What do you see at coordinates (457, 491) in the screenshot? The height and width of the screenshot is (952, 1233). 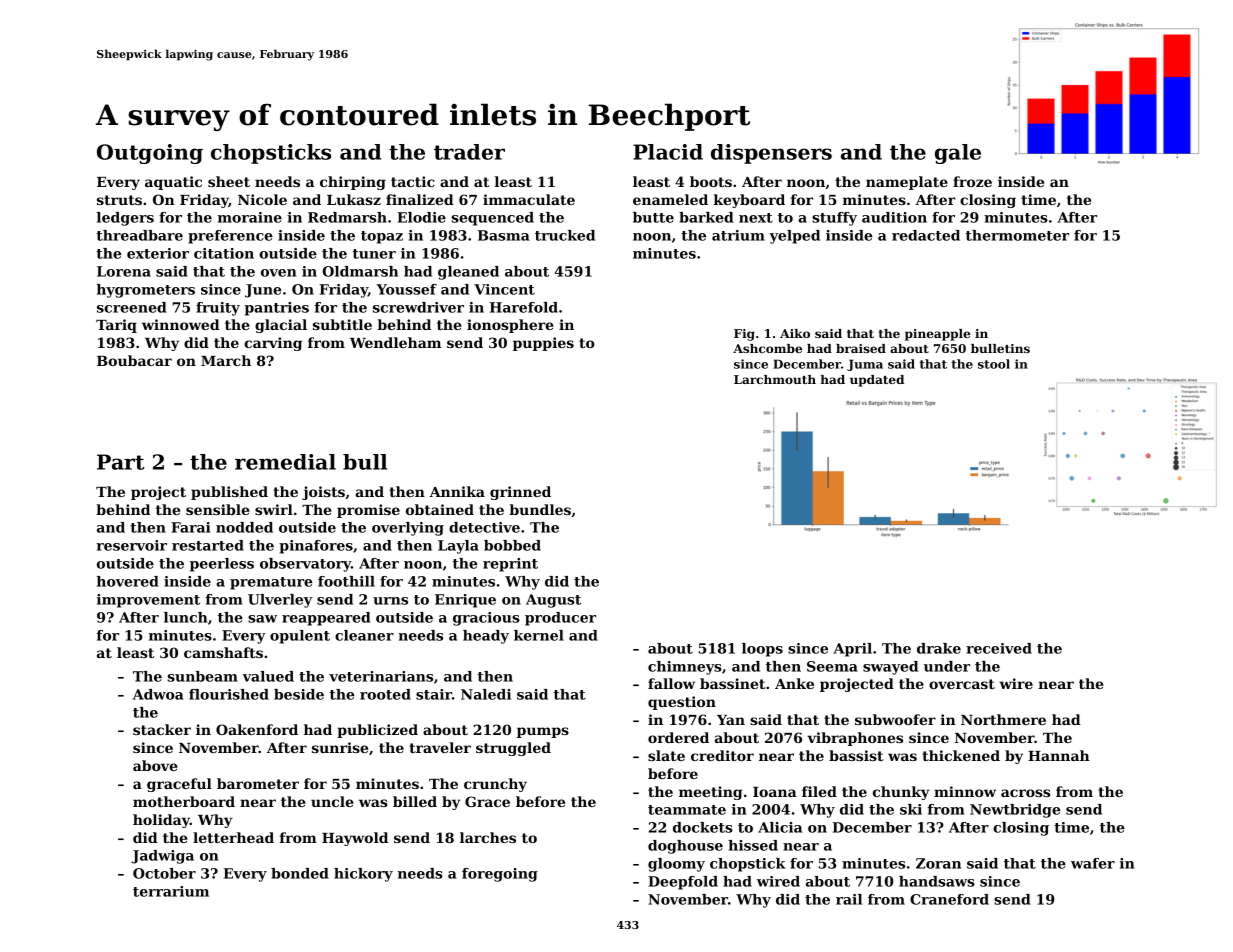 I see `Annika` at bounding box center [457, 491].
